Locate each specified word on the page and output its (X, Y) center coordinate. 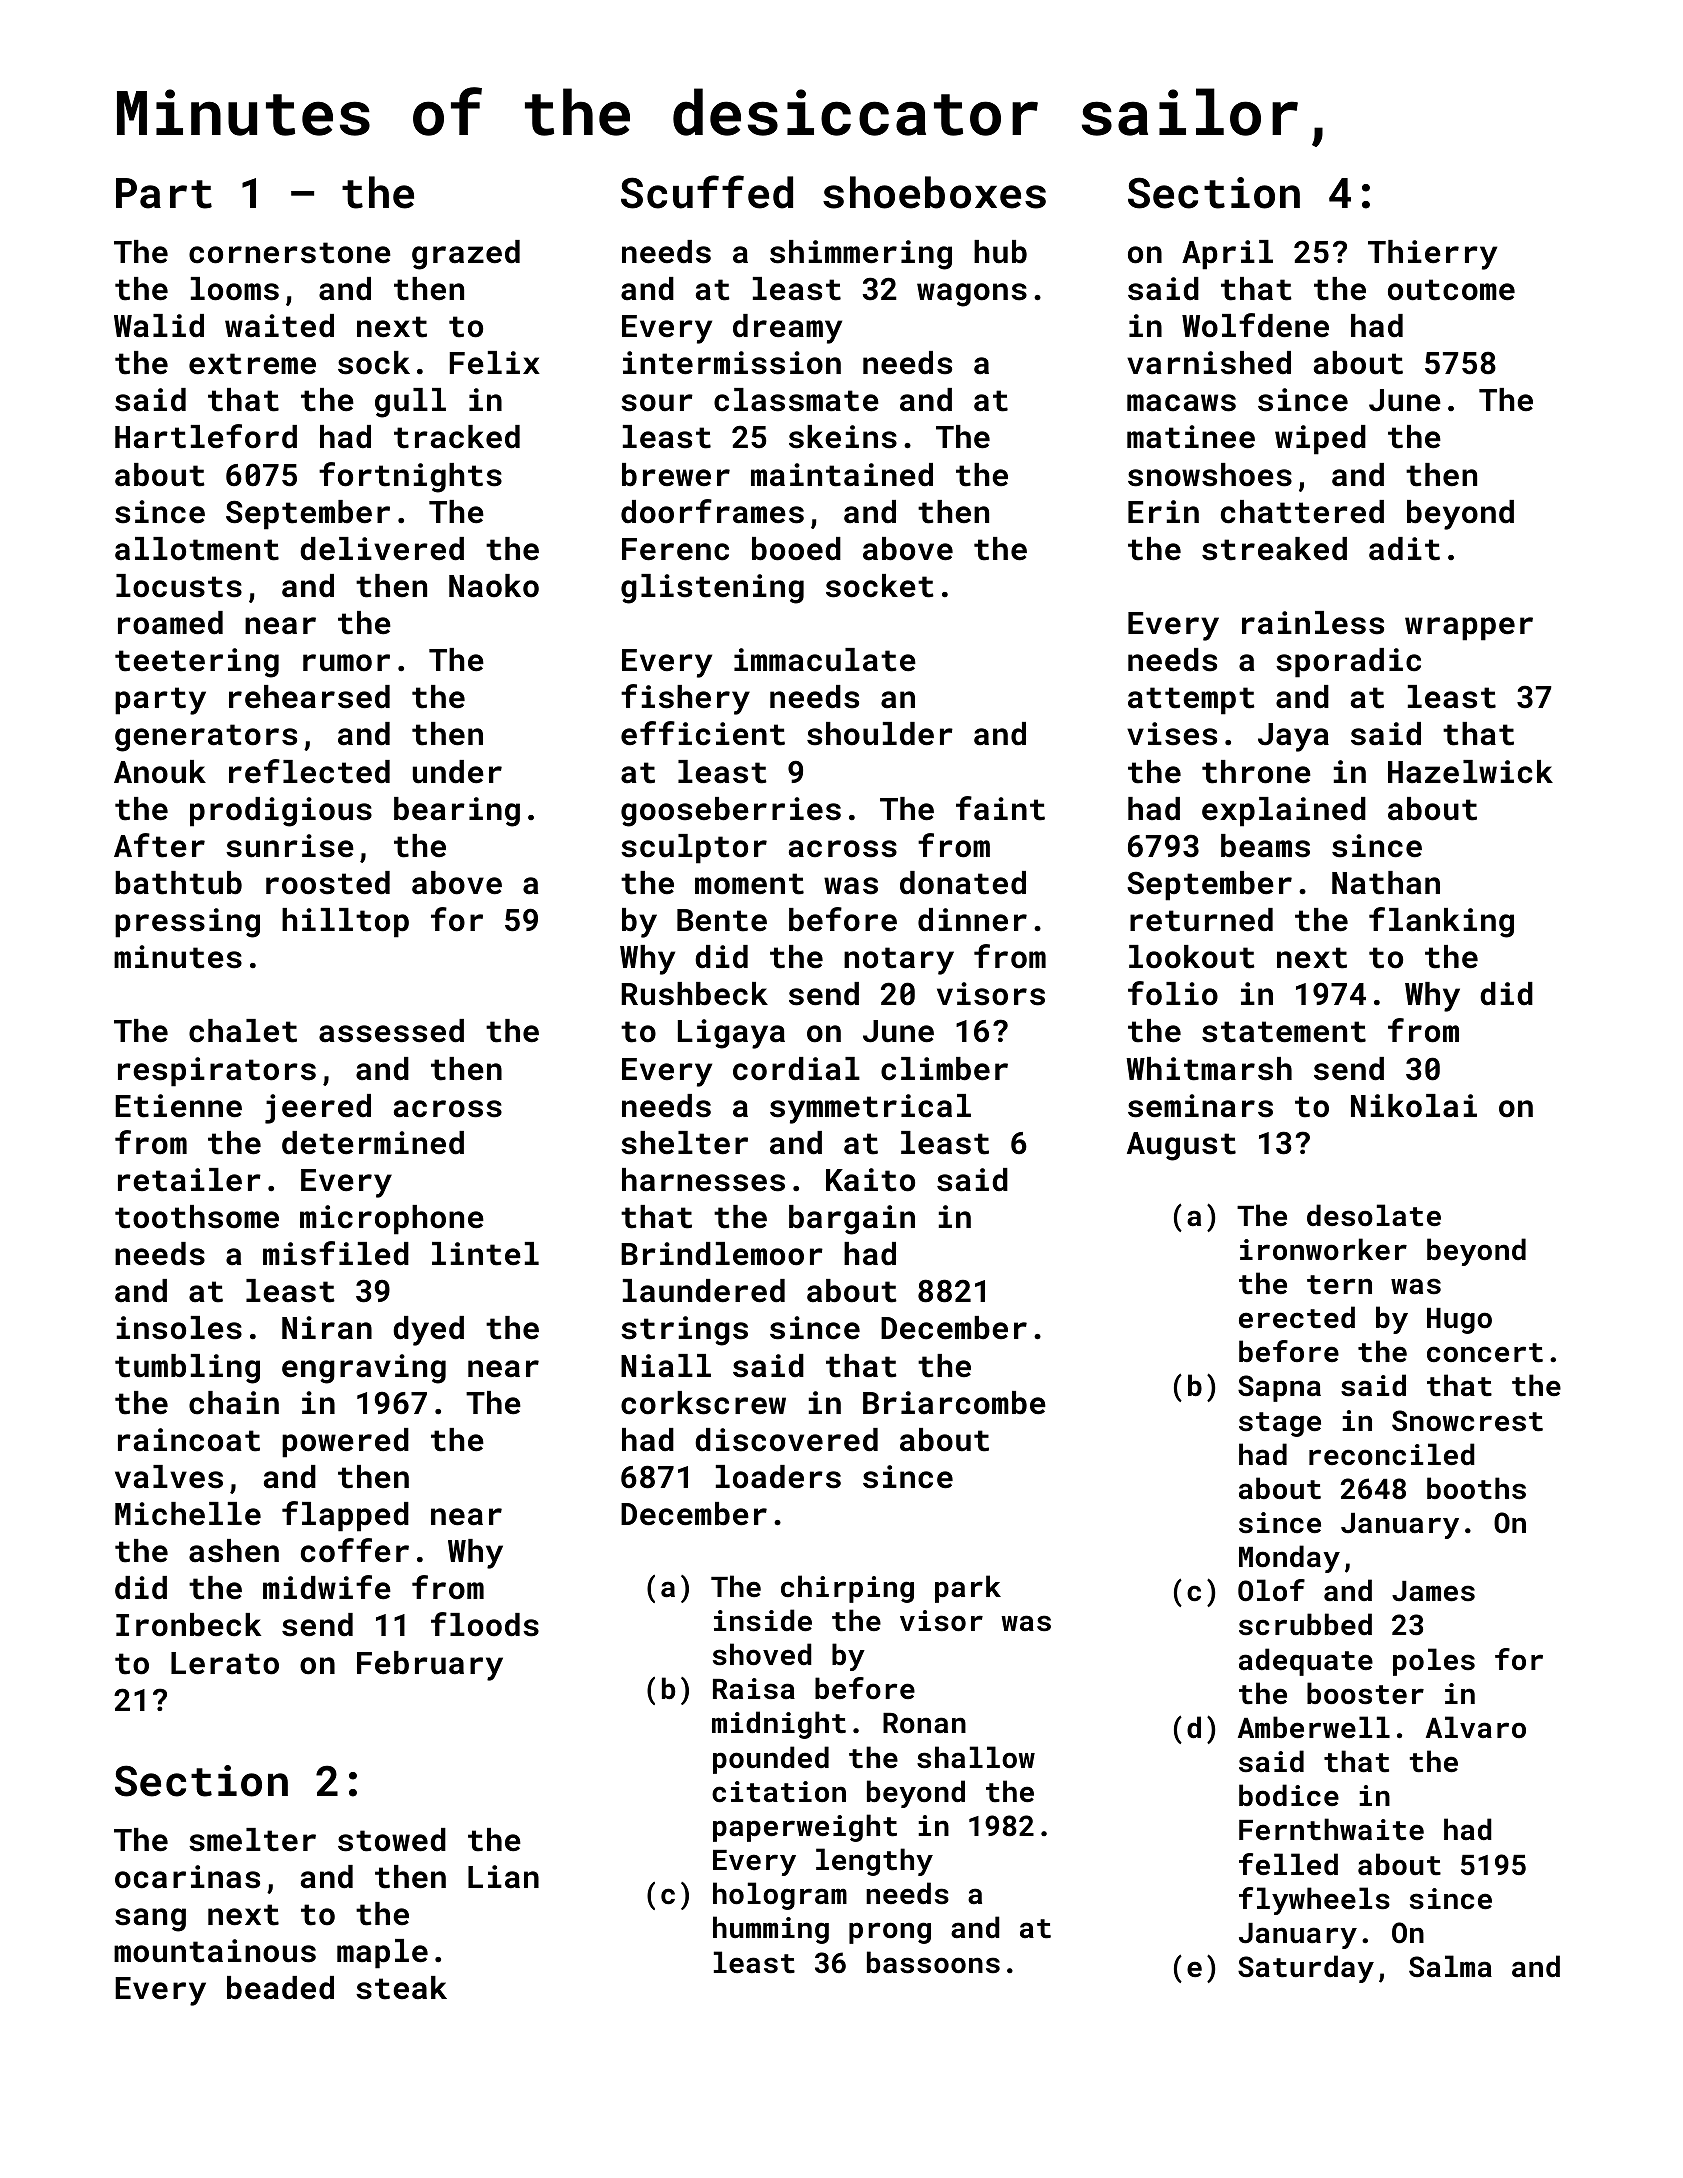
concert (1485, 1353)
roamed (170, 623)
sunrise (290, 846)
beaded (280, 1988)
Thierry (1432, 255)
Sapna (1279, 1388)
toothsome (197, 1217)
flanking (1441, 922)
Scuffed (707, 192)
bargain (852, 1220)
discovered (786, 1440)
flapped (345, 1516)
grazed (466, 255)
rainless (1313, 623)
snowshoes (1210, 475)
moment (749, 884)
